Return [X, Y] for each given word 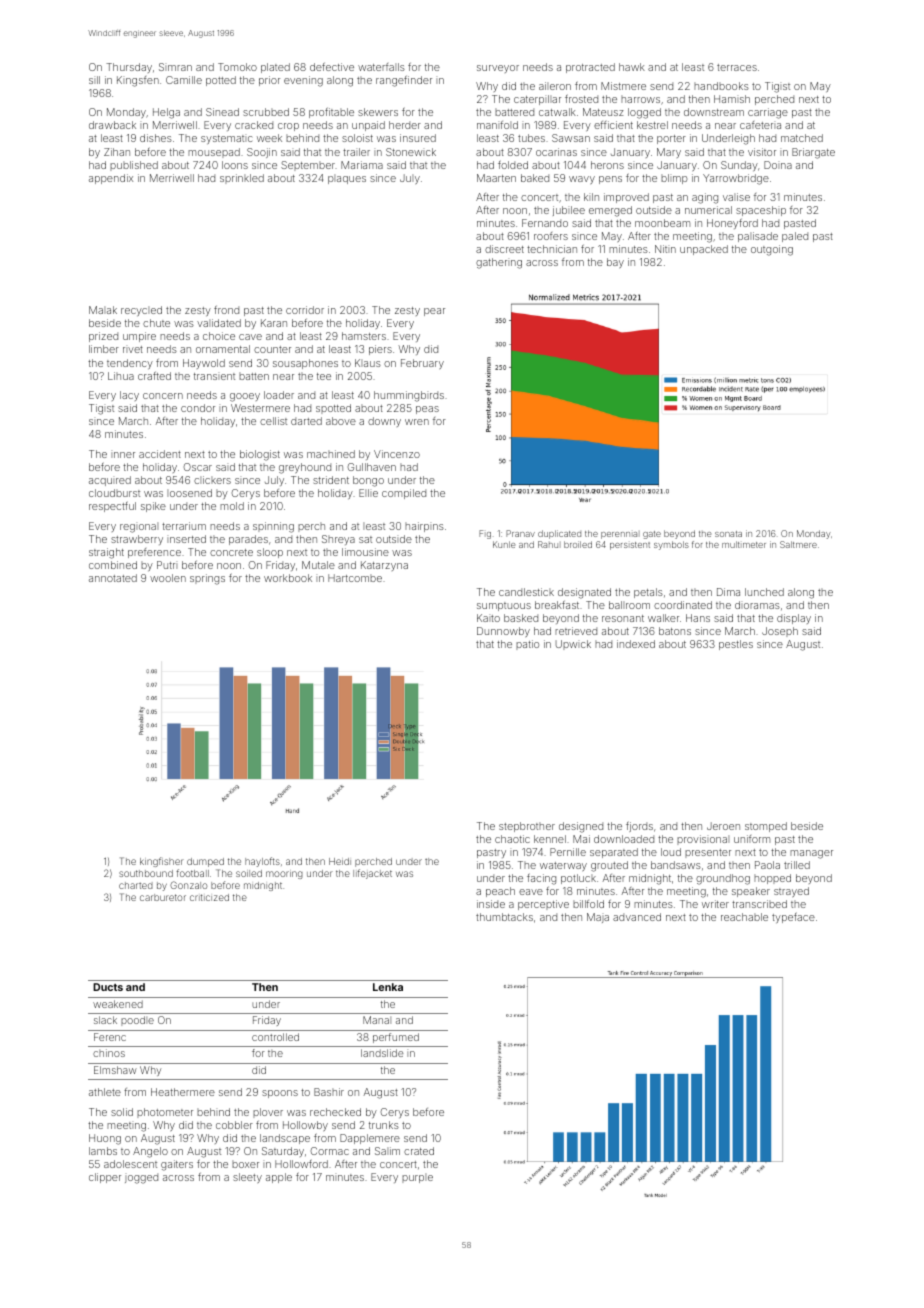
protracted [590, 68]
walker [663, 618]
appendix [111, 179]
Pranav [520, 533]
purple [417, 1178]
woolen [168, 578]
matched [802, 138]
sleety [247, 1178]
